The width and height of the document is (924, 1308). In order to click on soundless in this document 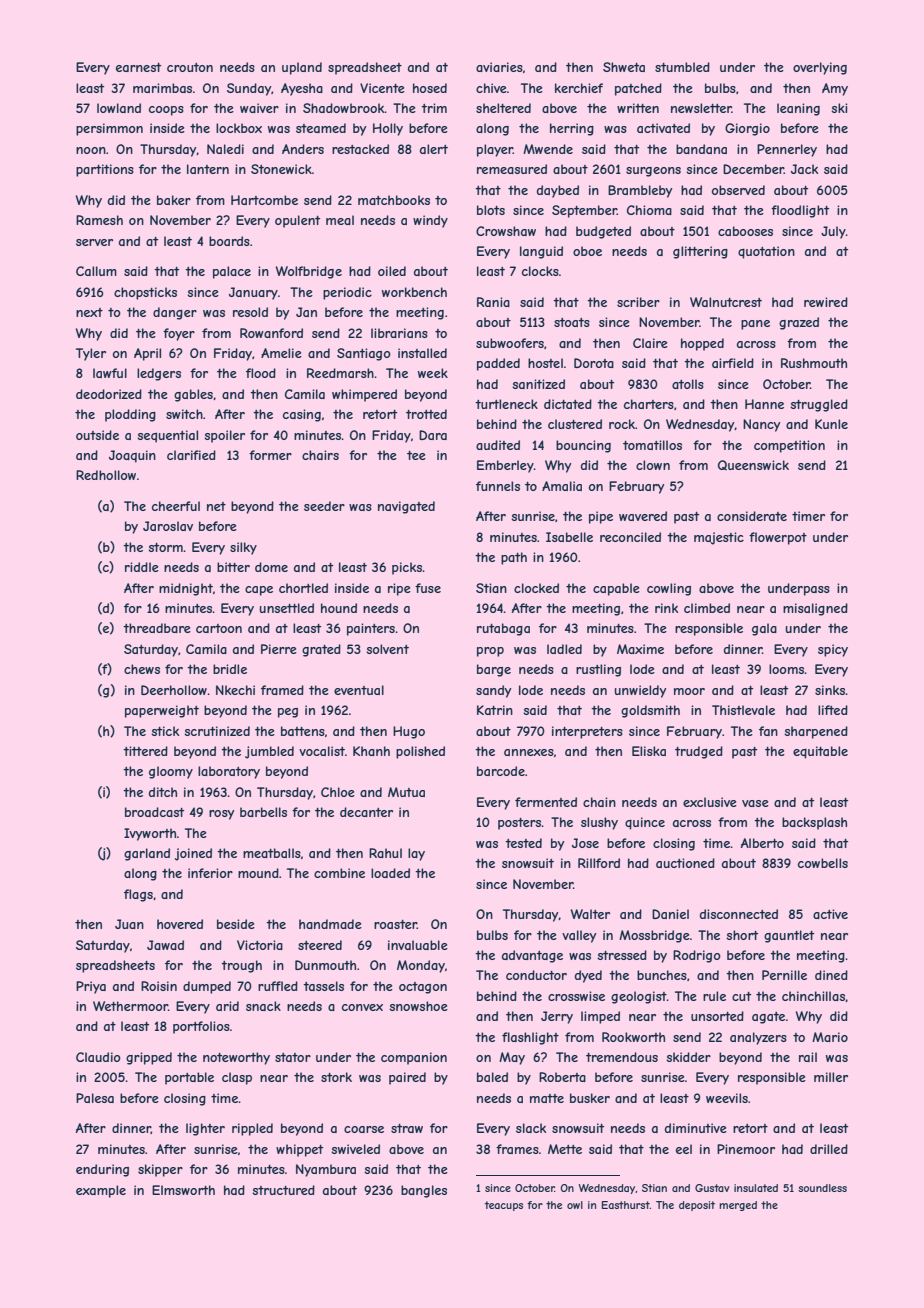, I will do `click(822, 1188)`.
